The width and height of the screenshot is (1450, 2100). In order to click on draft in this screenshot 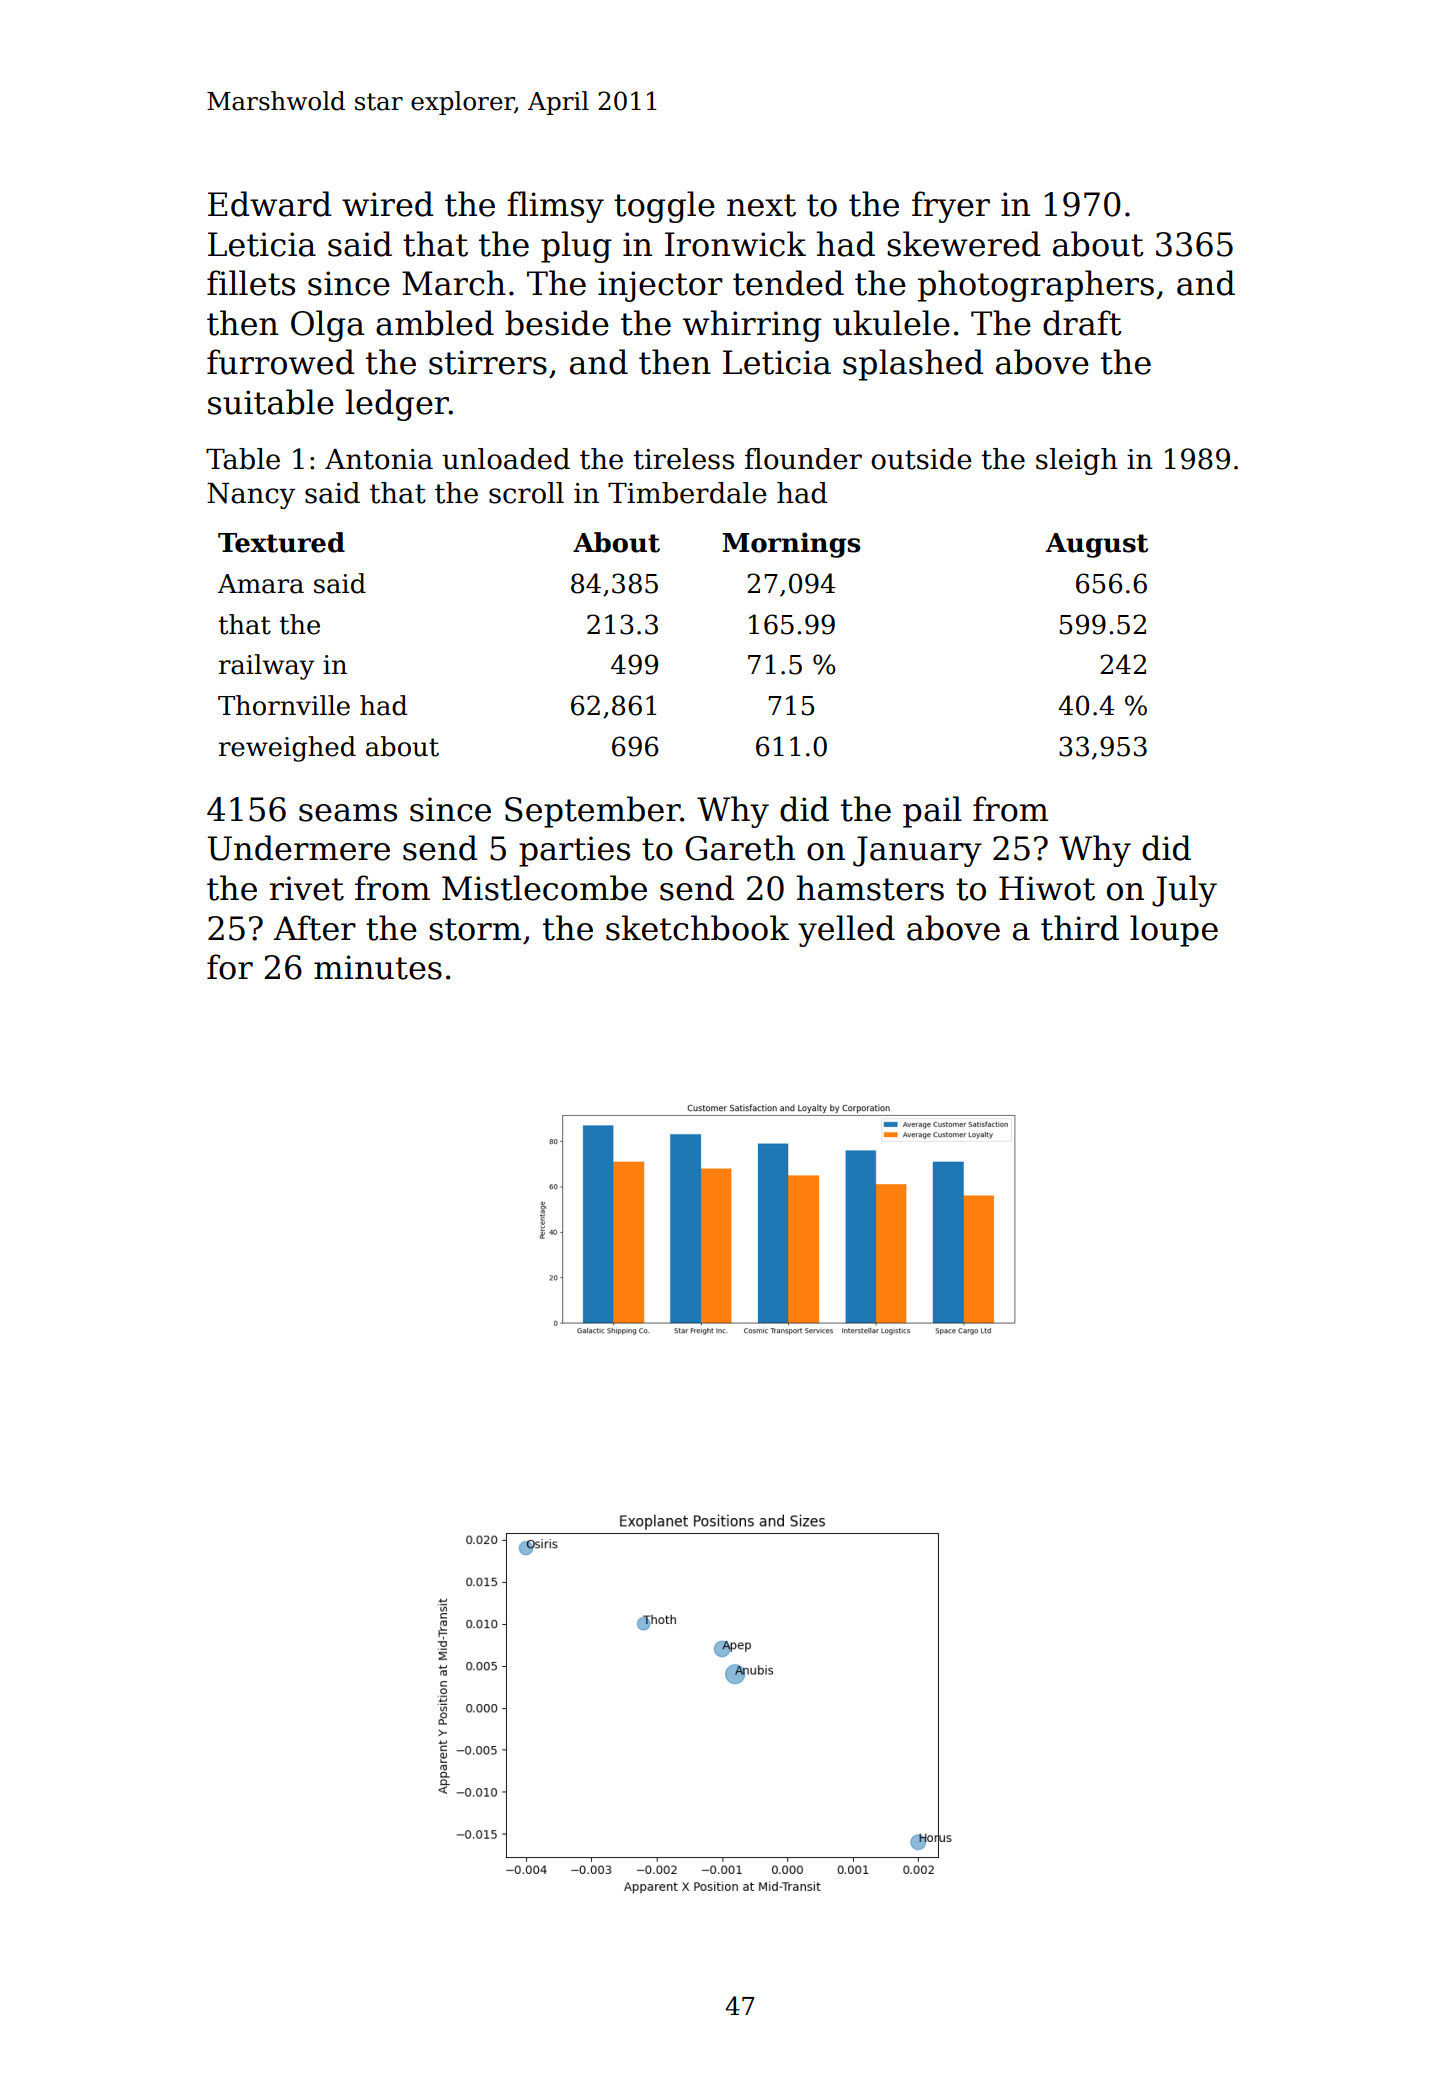, I will do `click(1082, 323)`.
